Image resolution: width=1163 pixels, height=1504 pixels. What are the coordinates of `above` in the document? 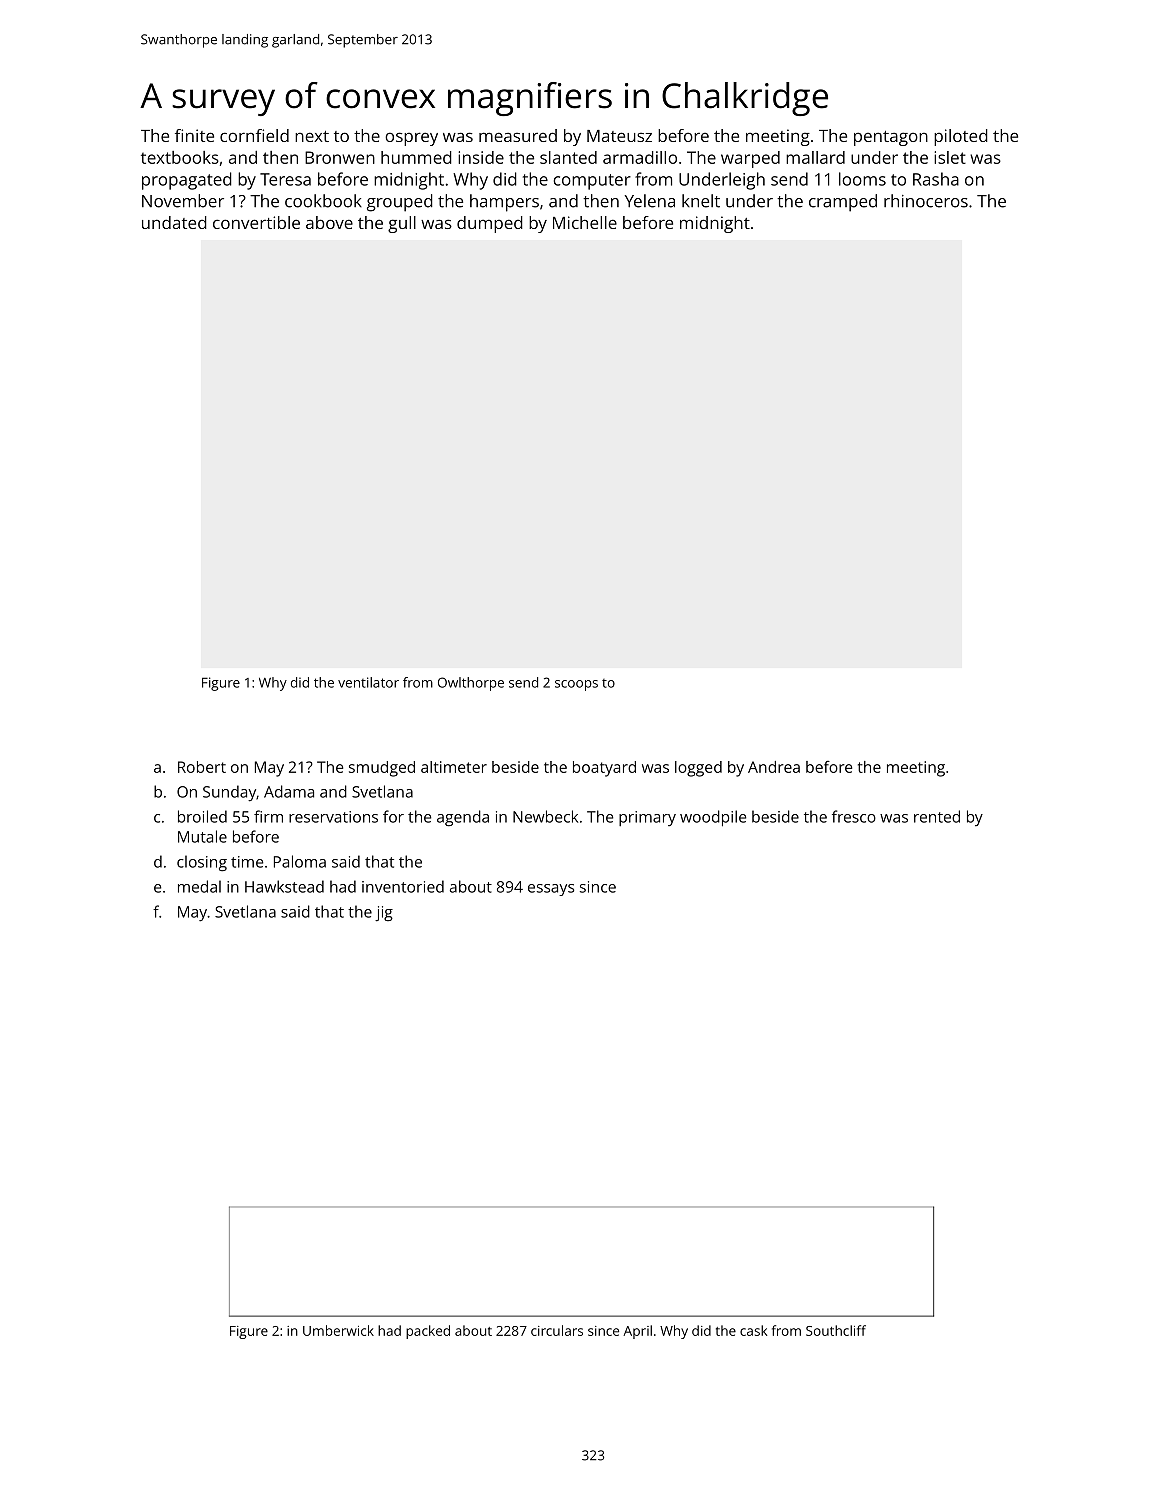 It's located at (329, 222).
